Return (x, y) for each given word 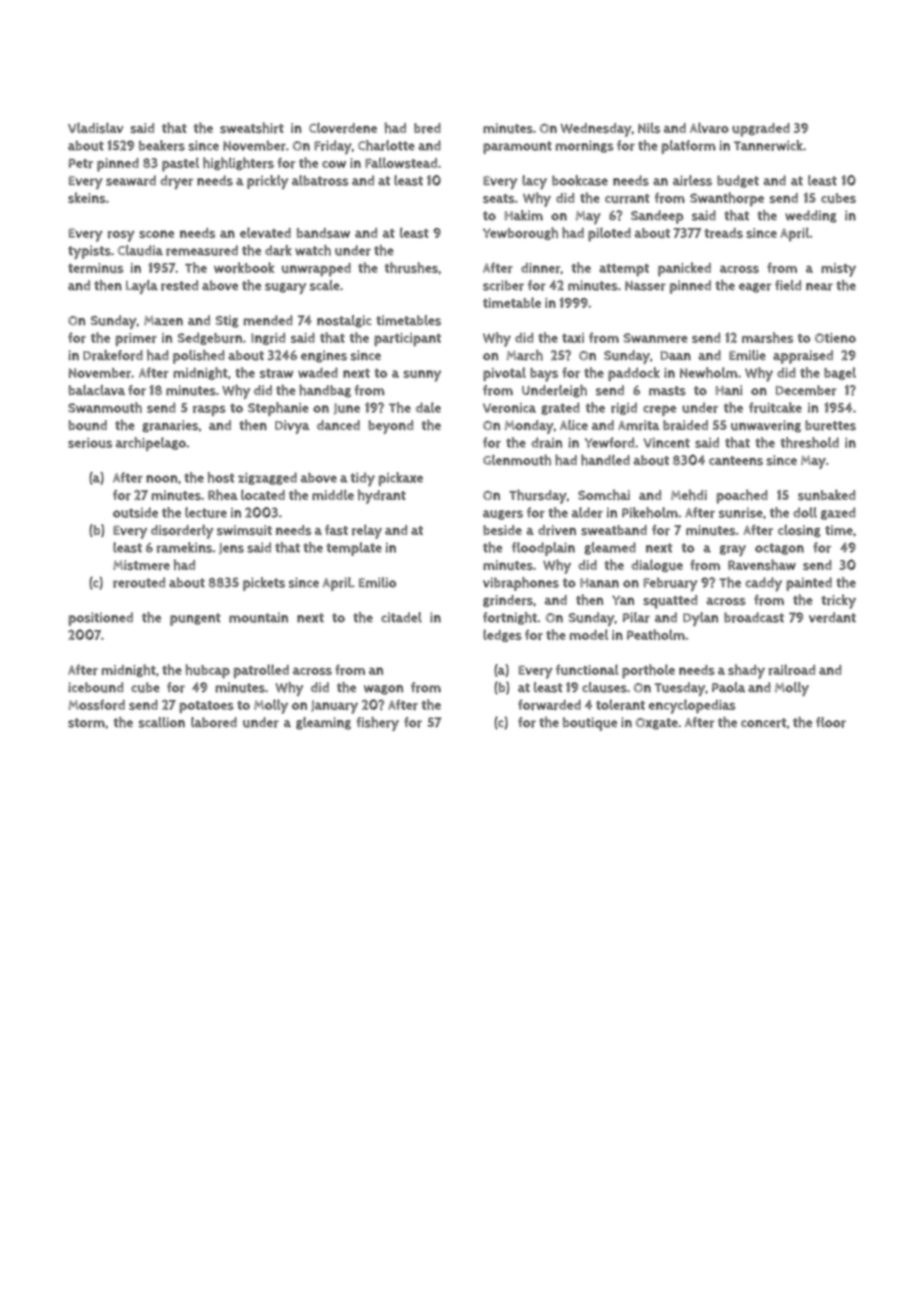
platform (688, 147)
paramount (517, 147)
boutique (590, 724)
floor (831, 722)
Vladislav (95, 127)
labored (214, 722)
